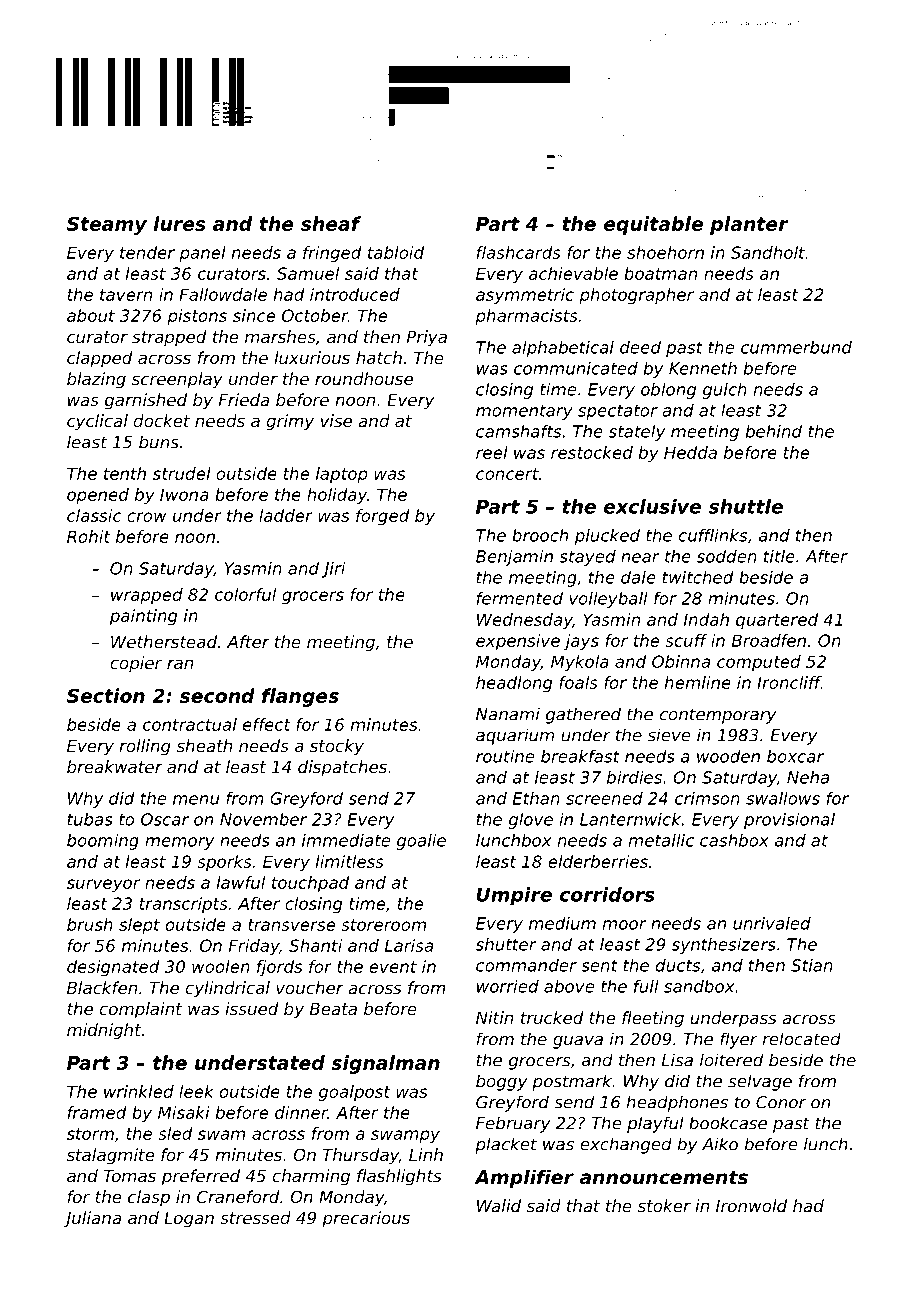 The width and height of the screenshot is (924, 1308). What do you see at coordinates (653, 1019) in the screenshot?
I see `fleeting` at bounding box center [653, 1019].
